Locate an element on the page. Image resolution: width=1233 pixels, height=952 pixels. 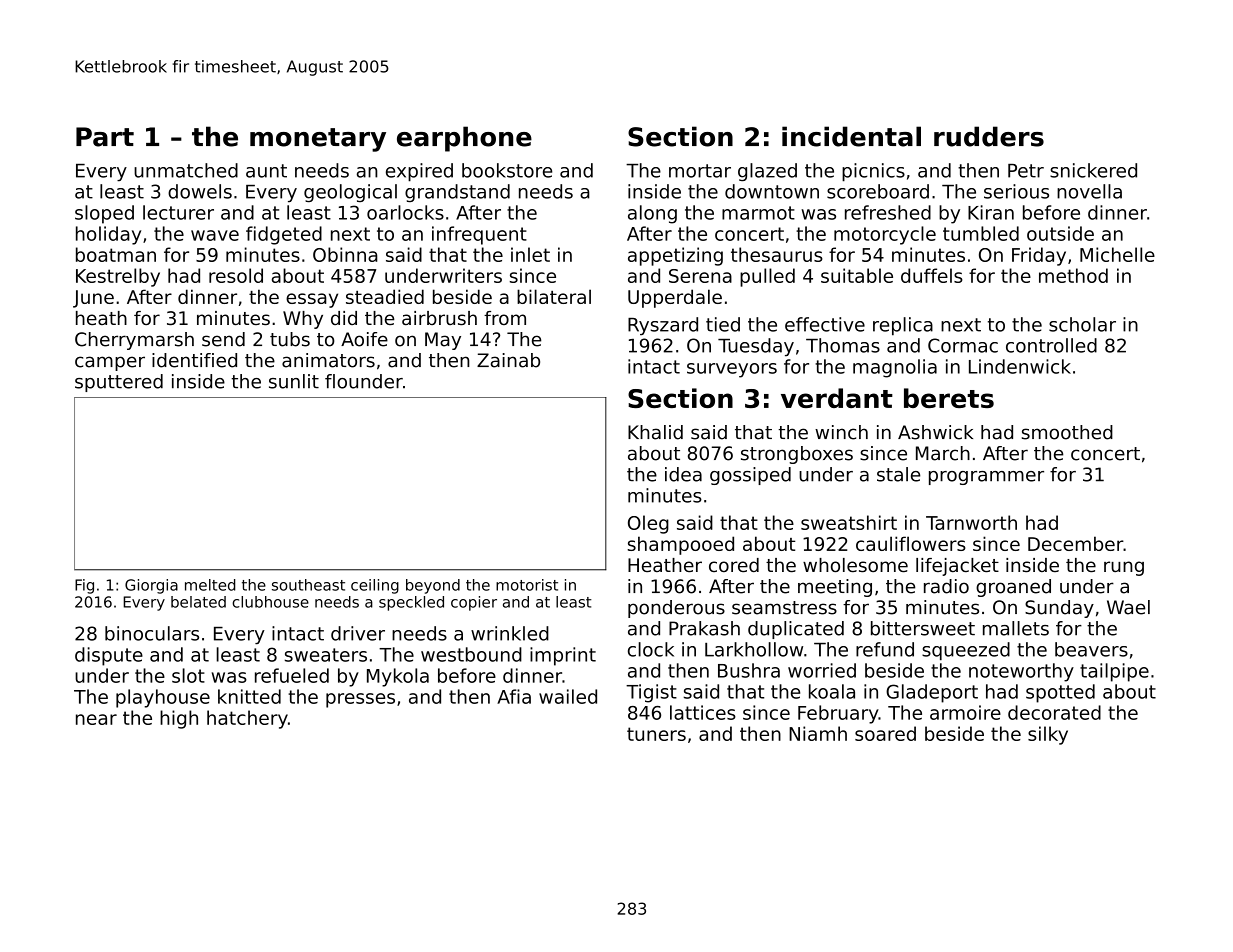
playhouse is located at coordinates (163, 698).
